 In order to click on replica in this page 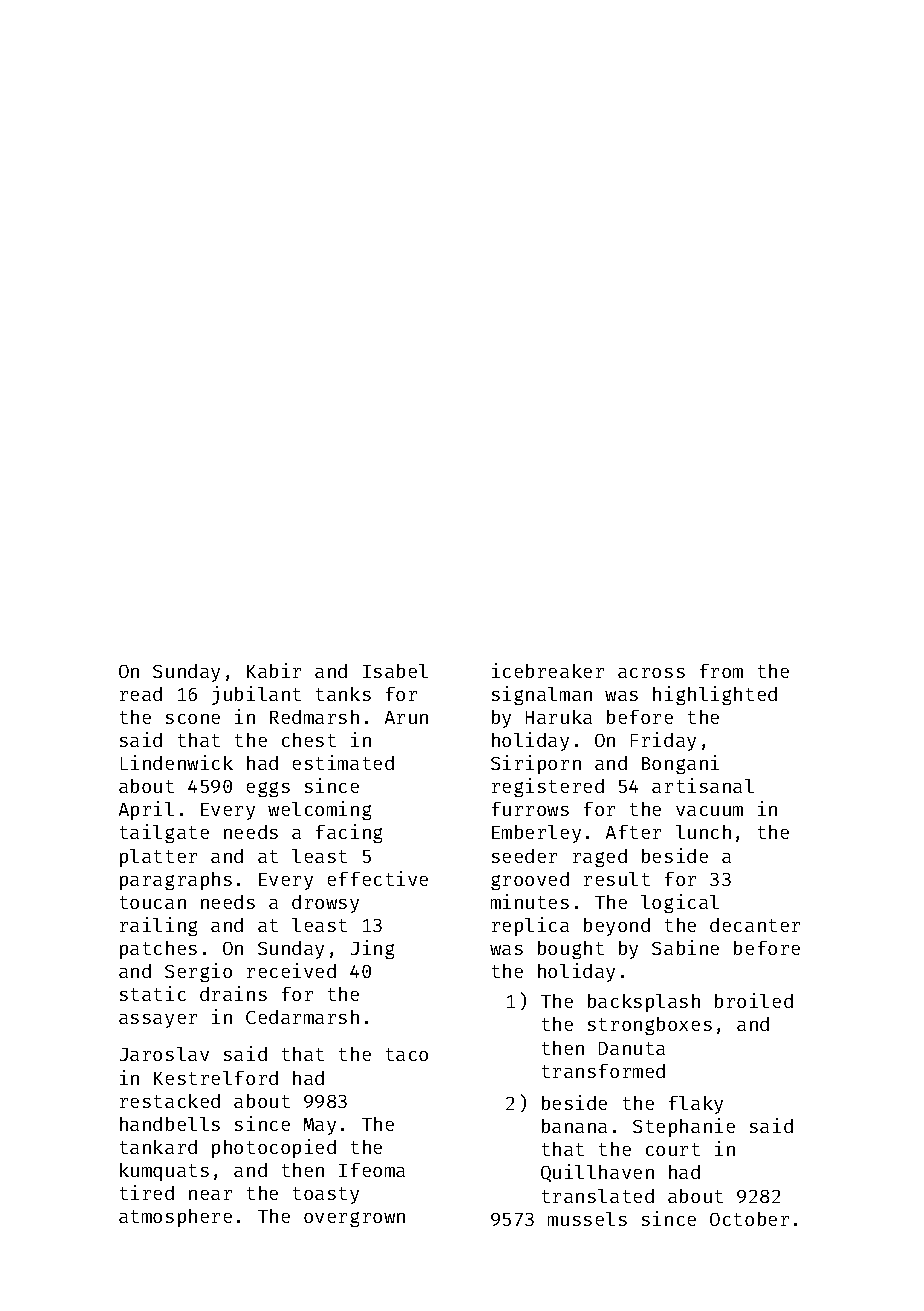, I will do `click(530, 926)`.
